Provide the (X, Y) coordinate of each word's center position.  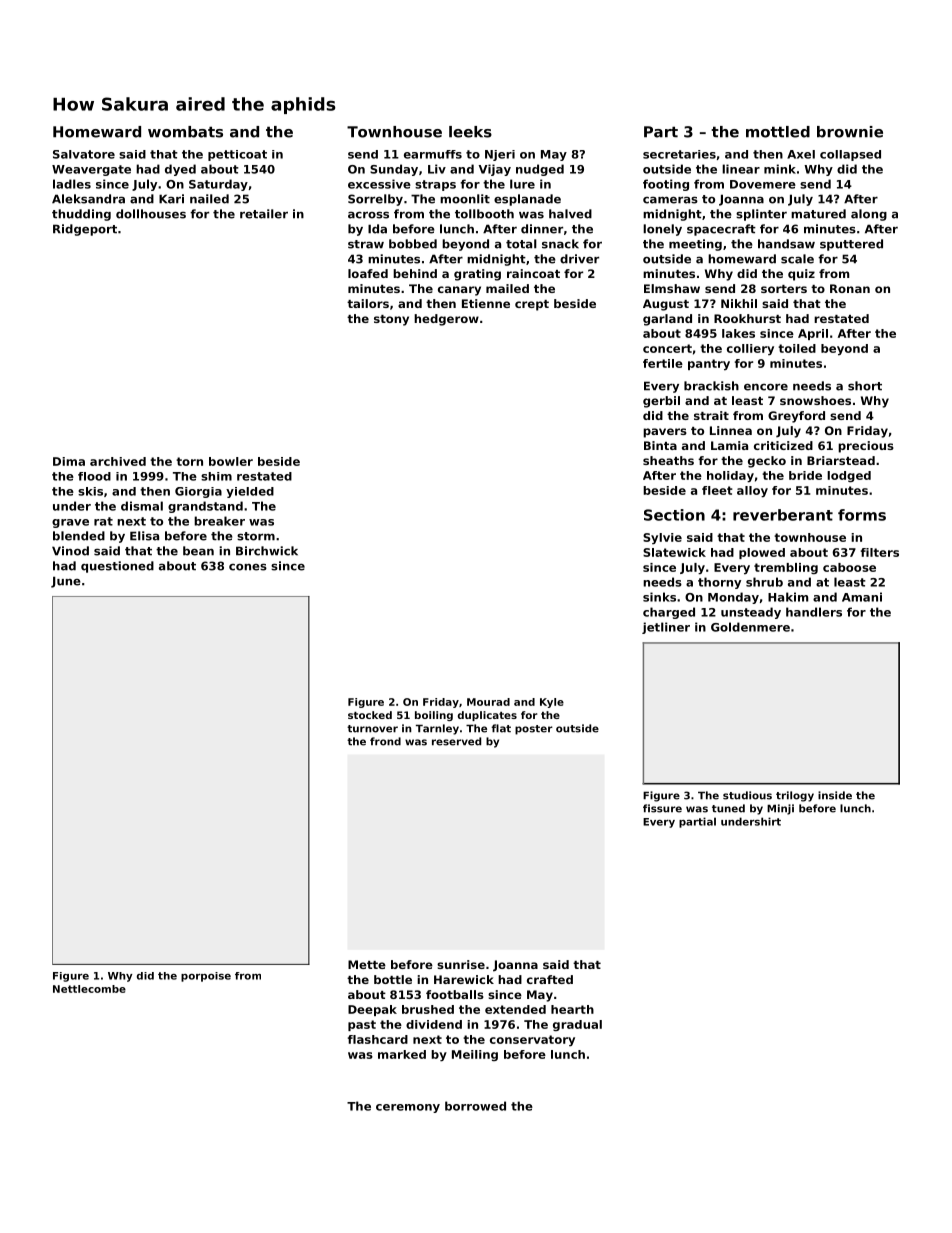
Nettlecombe (89, 989)
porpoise (206, 977)
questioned (117, 567)
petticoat (237, 155)
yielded (250, 492)
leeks (470, 132)
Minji (780, 809)
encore (766, 387)
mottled (778, 132)
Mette (367, 964)
